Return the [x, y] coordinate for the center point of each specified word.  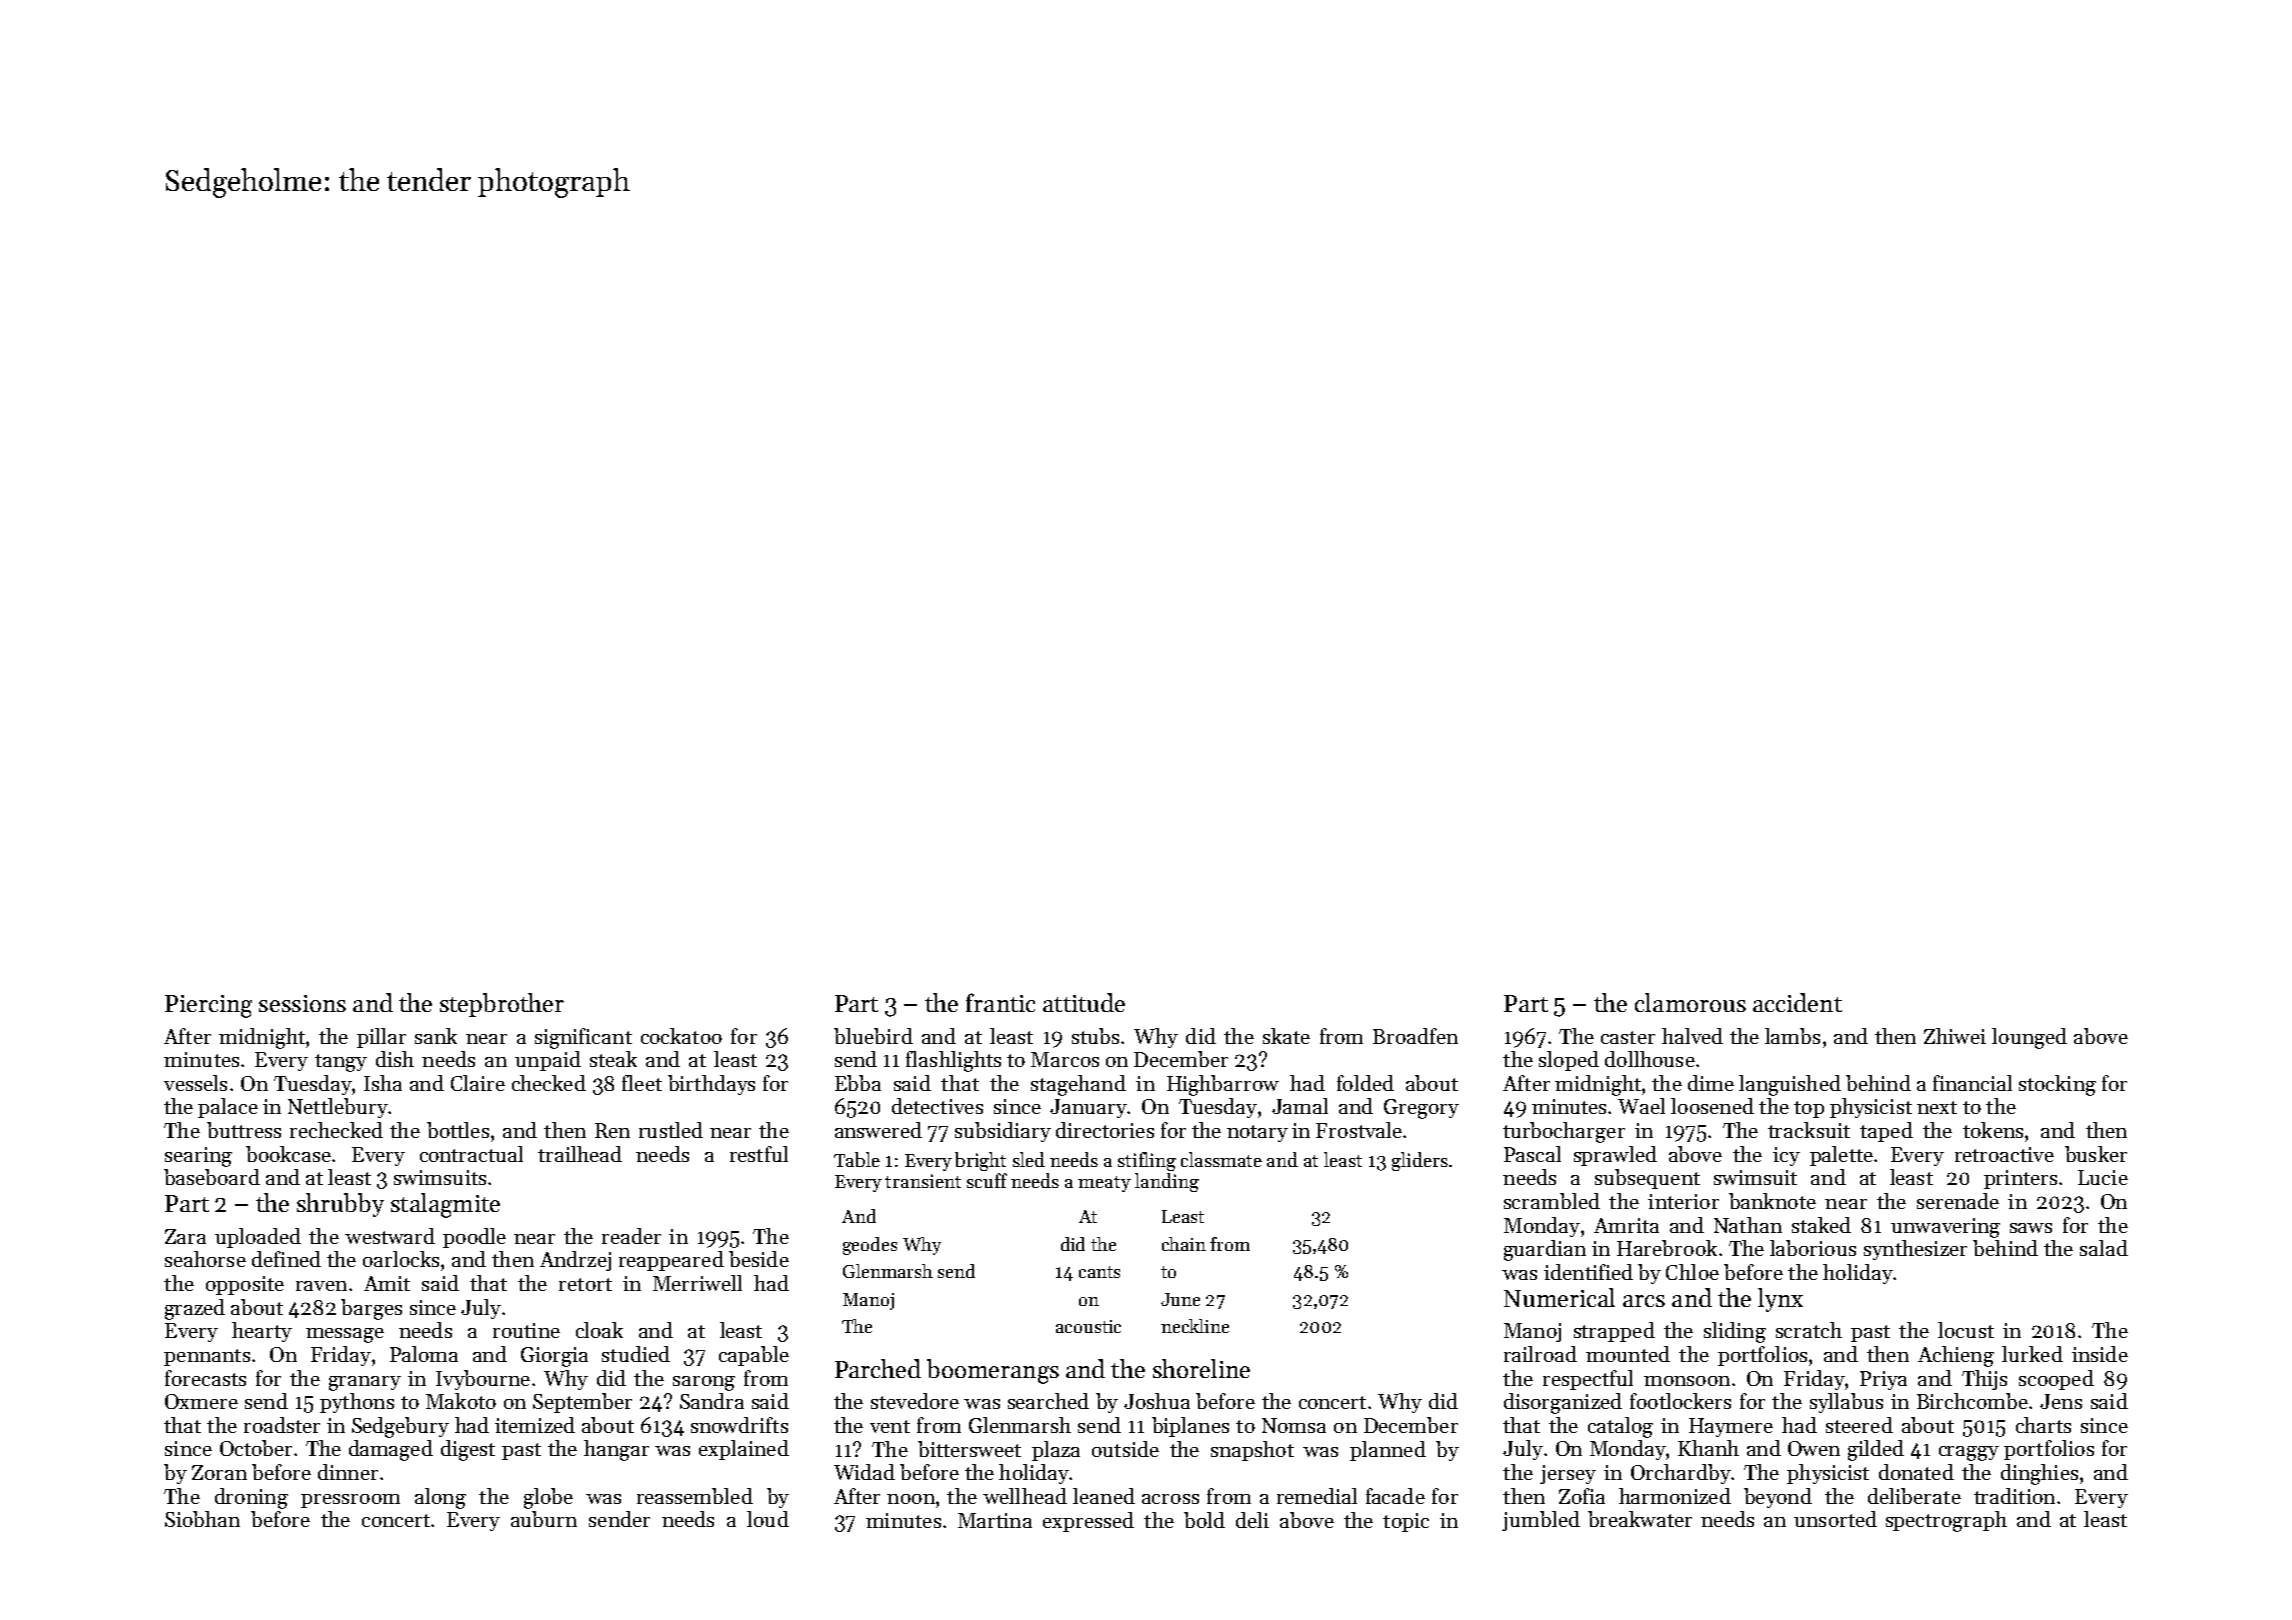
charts [2043, 1425]
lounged [2029, 1038]
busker [2096, 1154]
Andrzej [575, 1261]
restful [759, 1154]
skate [1286, 1036]
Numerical [1559, 1297]
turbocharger [1564, 1132]
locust [1966, 1330]
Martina [995, 1520]
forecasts [205, 1378]
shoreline [1201, 1368]
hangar [616, 1450]
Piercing [208, 1006]
